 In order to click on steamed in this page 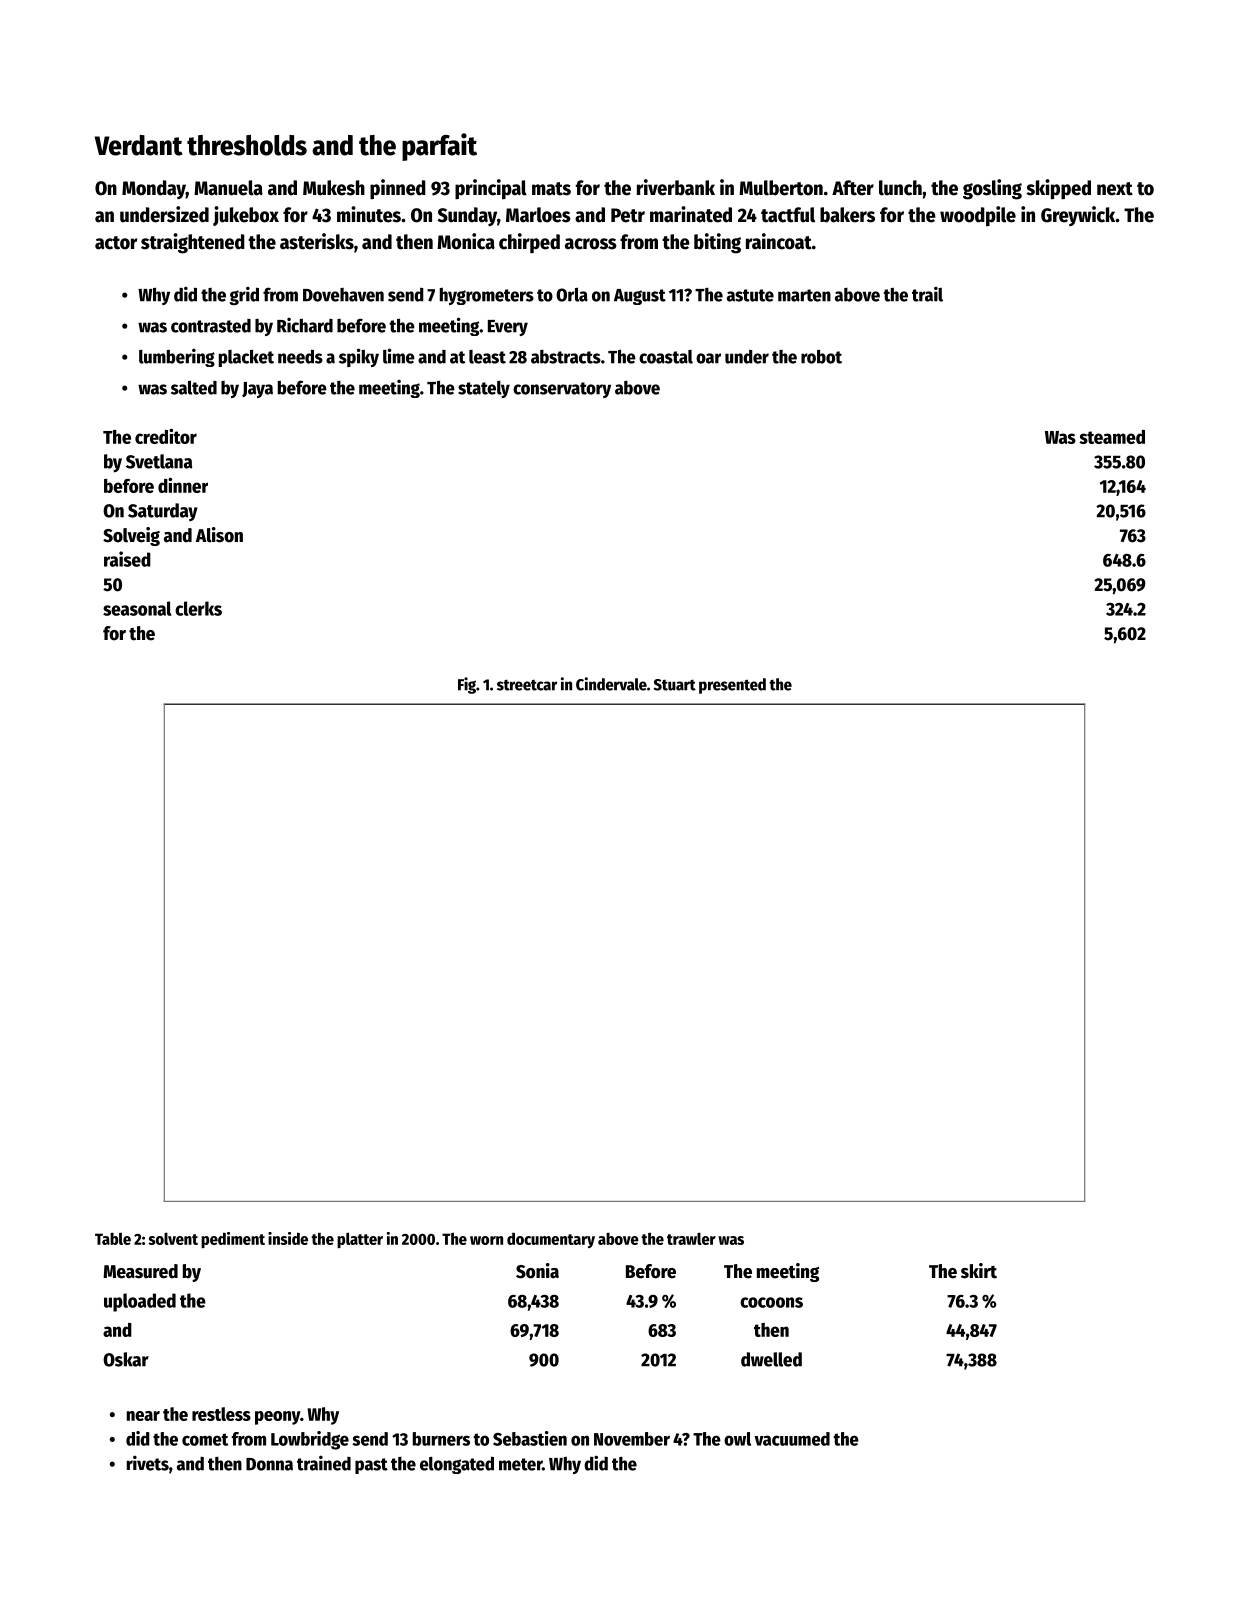, I will do `click(1112, 437)`.
